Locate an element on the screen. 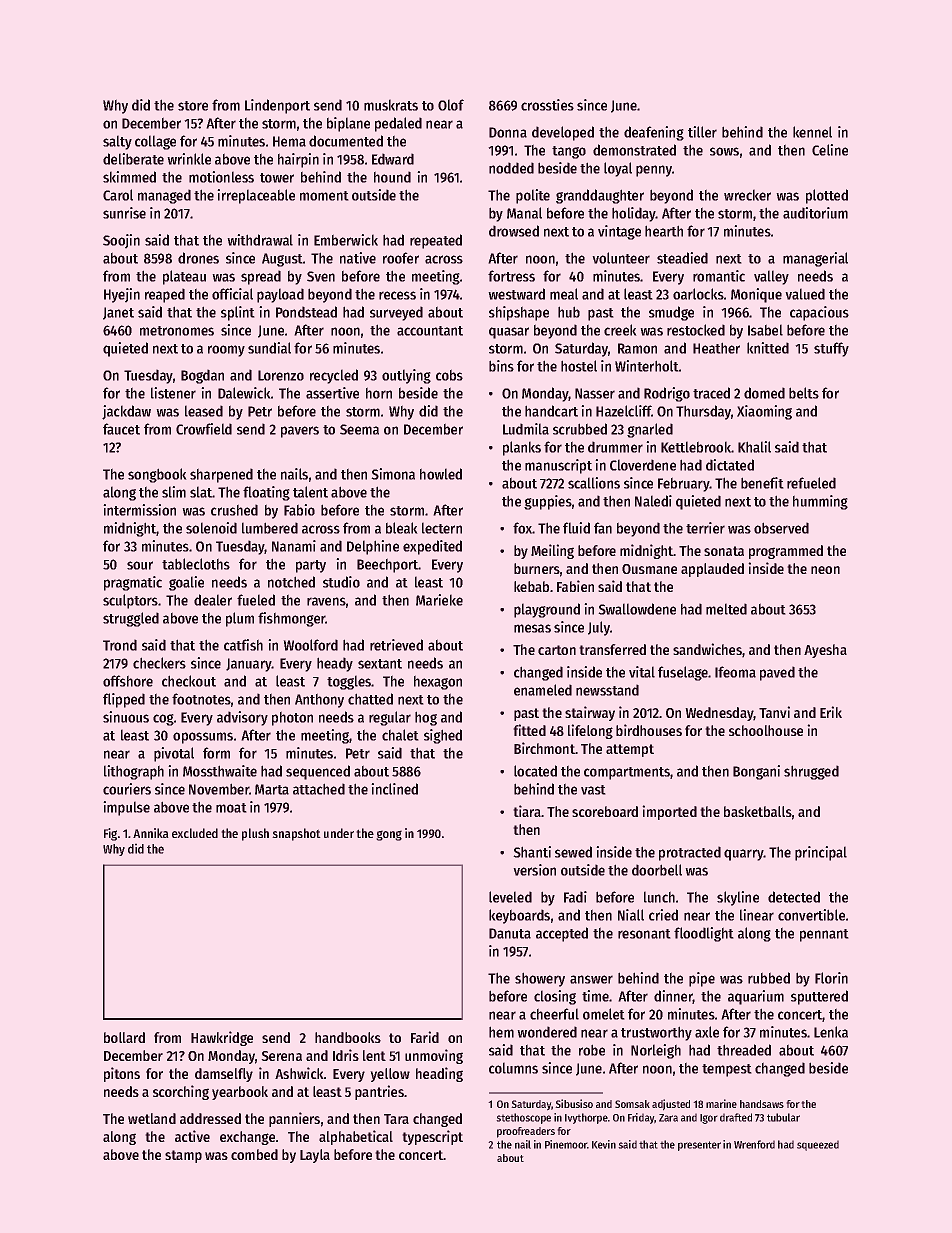 This screenshot has width=952, height=1233. sighed is located at coordinates (443, 736).
